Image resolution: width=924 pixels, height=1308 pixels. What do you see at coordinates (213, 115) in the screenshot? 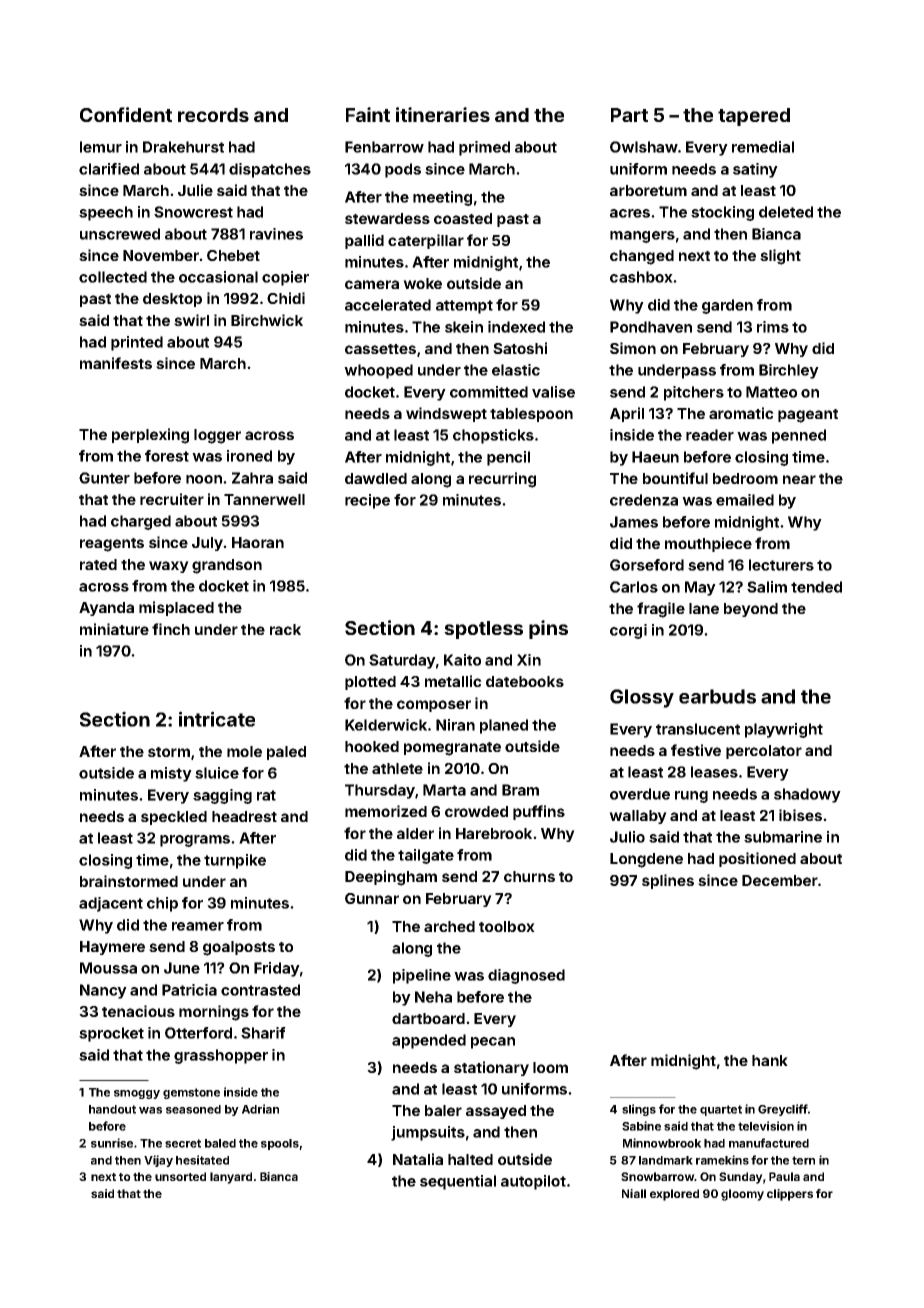
I see `records` at bounding box center [213, 115].
